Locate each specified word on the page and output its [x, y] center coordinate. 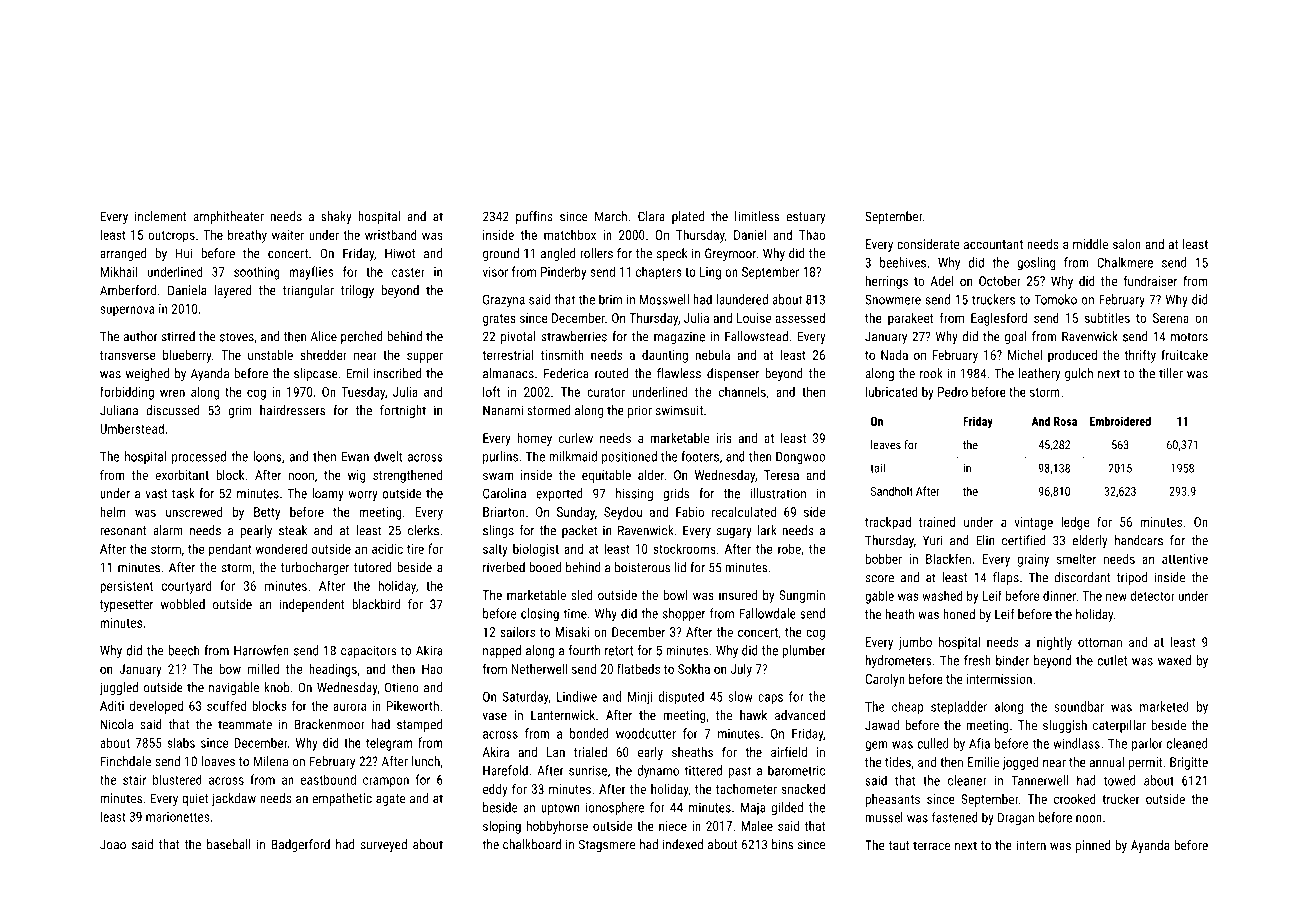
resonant [123, 531]
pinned [1093, 846]
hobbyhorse [557, 827]
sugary [734, 533]
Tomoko [1055, 299]
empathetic [342, 799]
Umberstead [132, 428]
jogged [1020, 763]
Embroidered [1120, 421]
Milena [271, 761]
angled [558, 254]
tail [877, 468]
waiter [288, 235]
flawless [679, 373]
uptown [560, 809]
